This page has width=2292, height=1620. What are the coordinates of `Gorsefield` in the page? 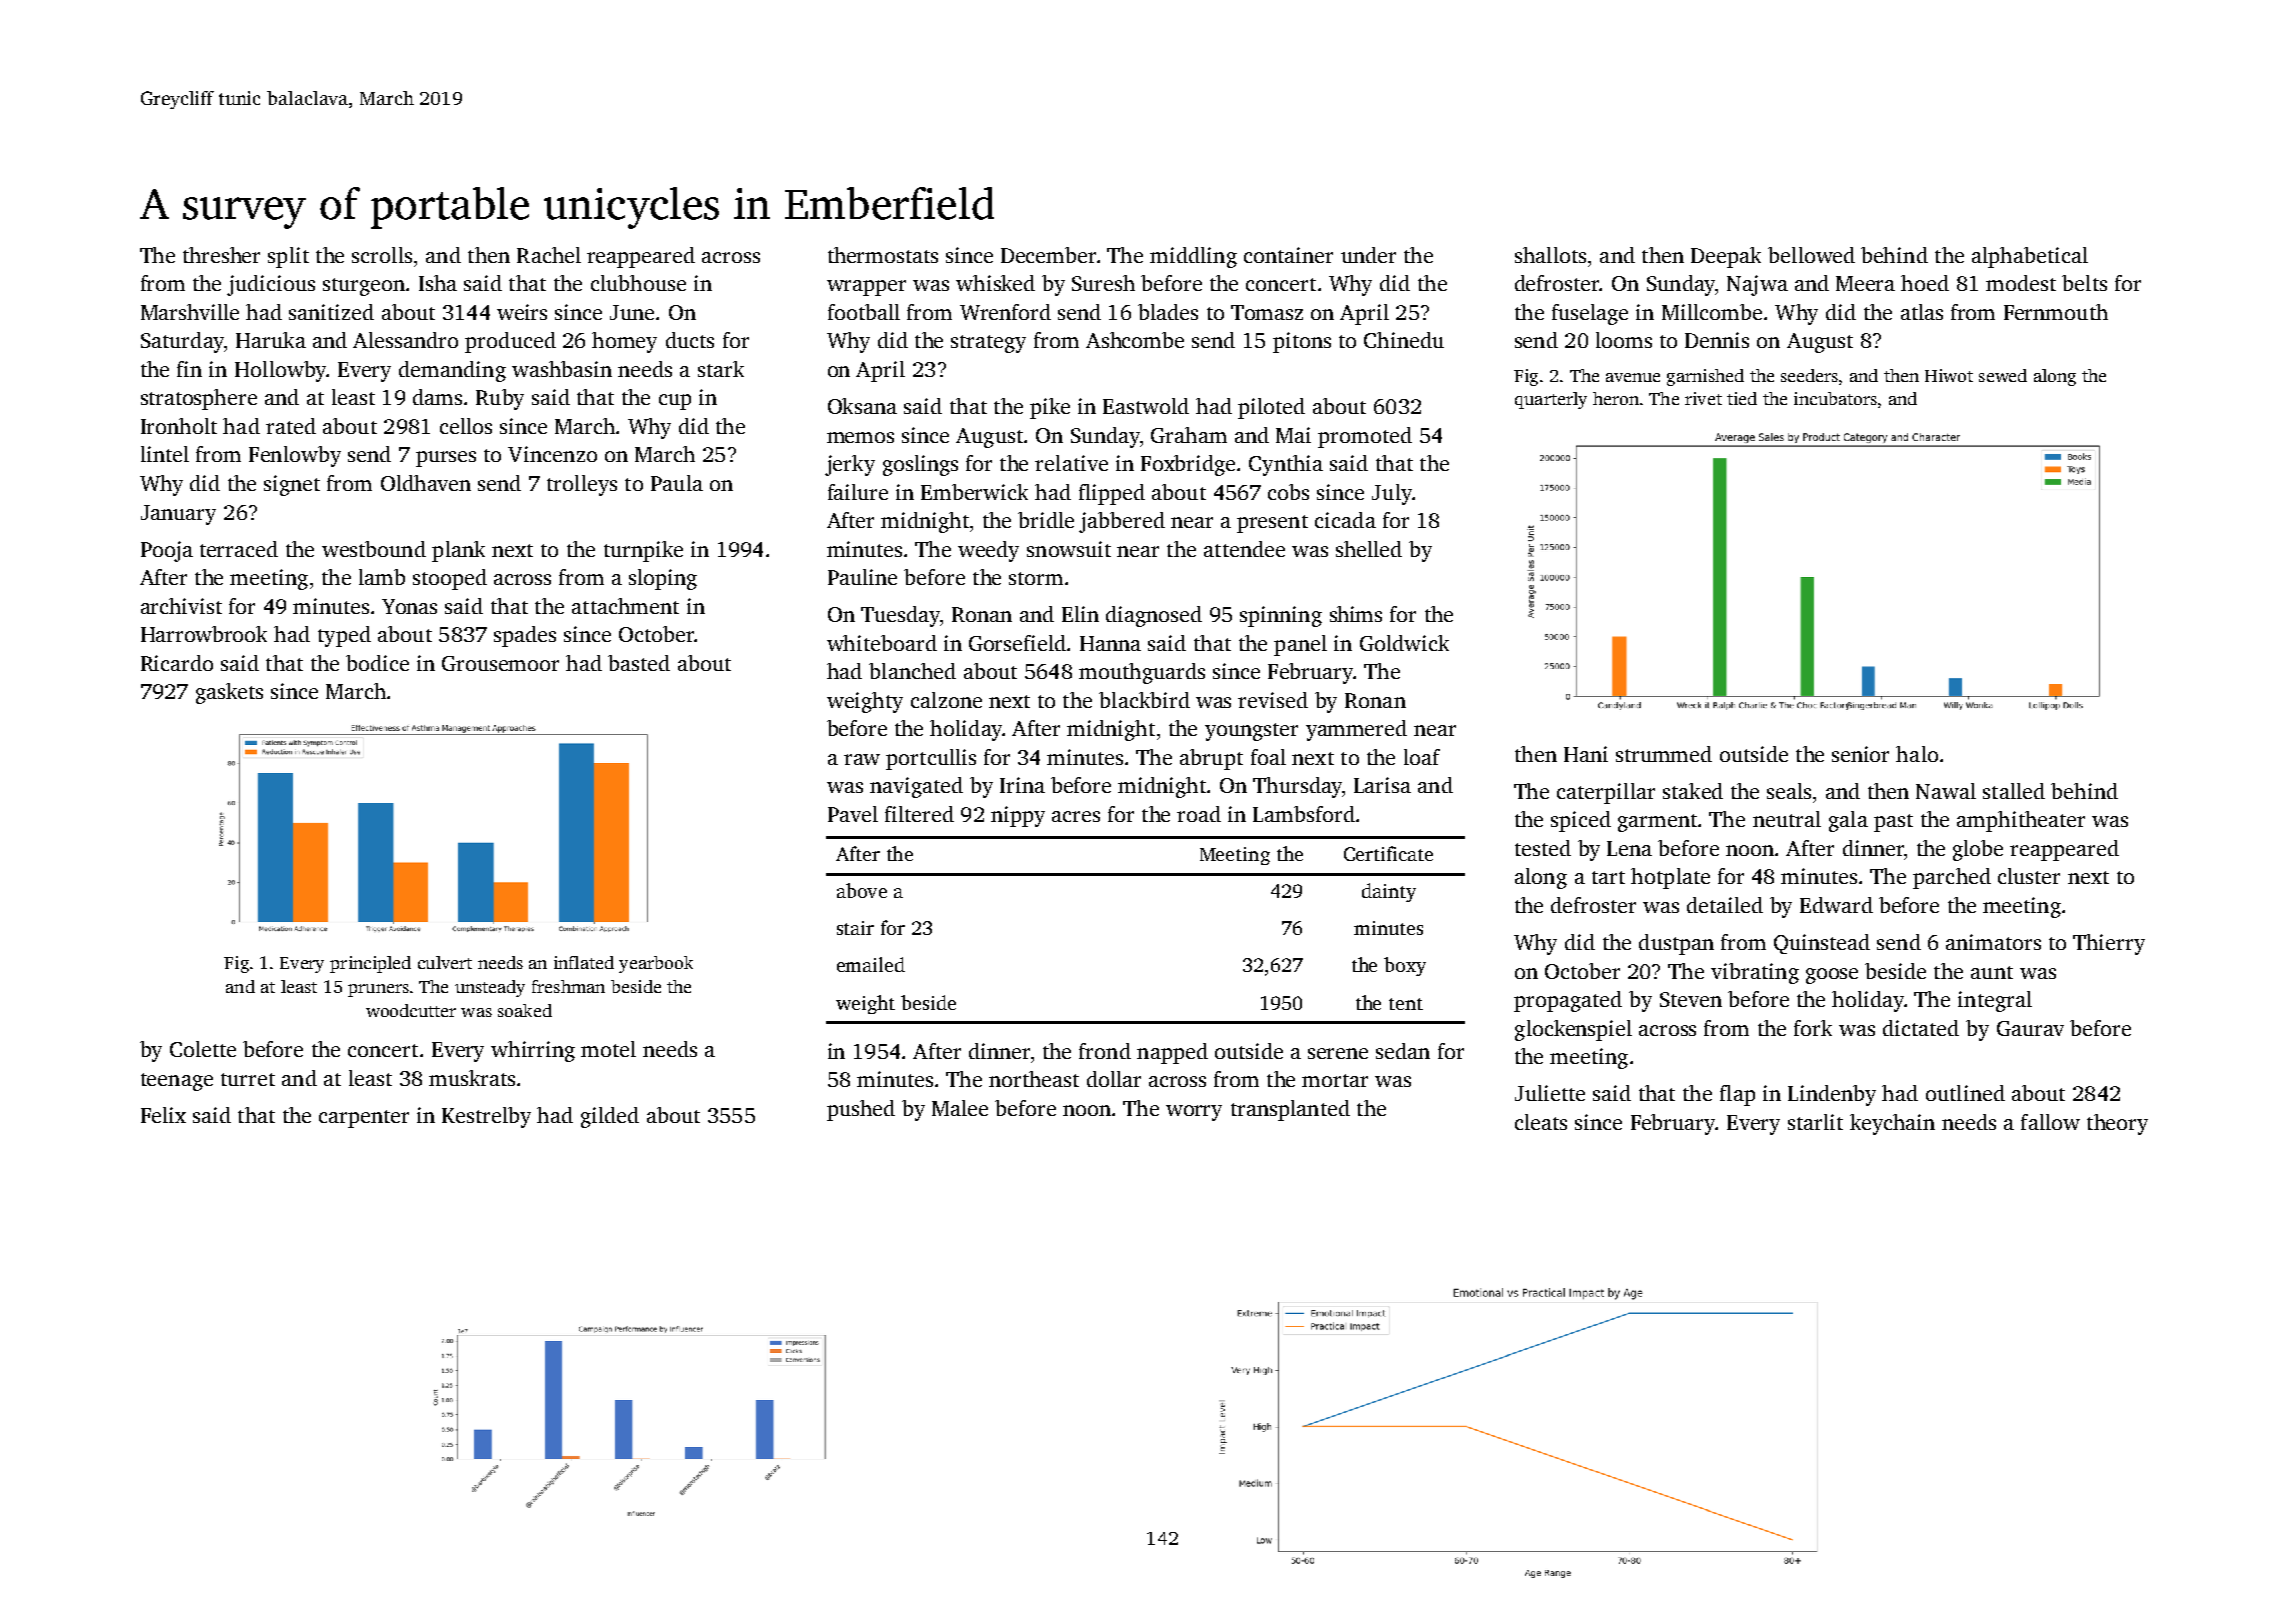 It's located at (1017, 643).
